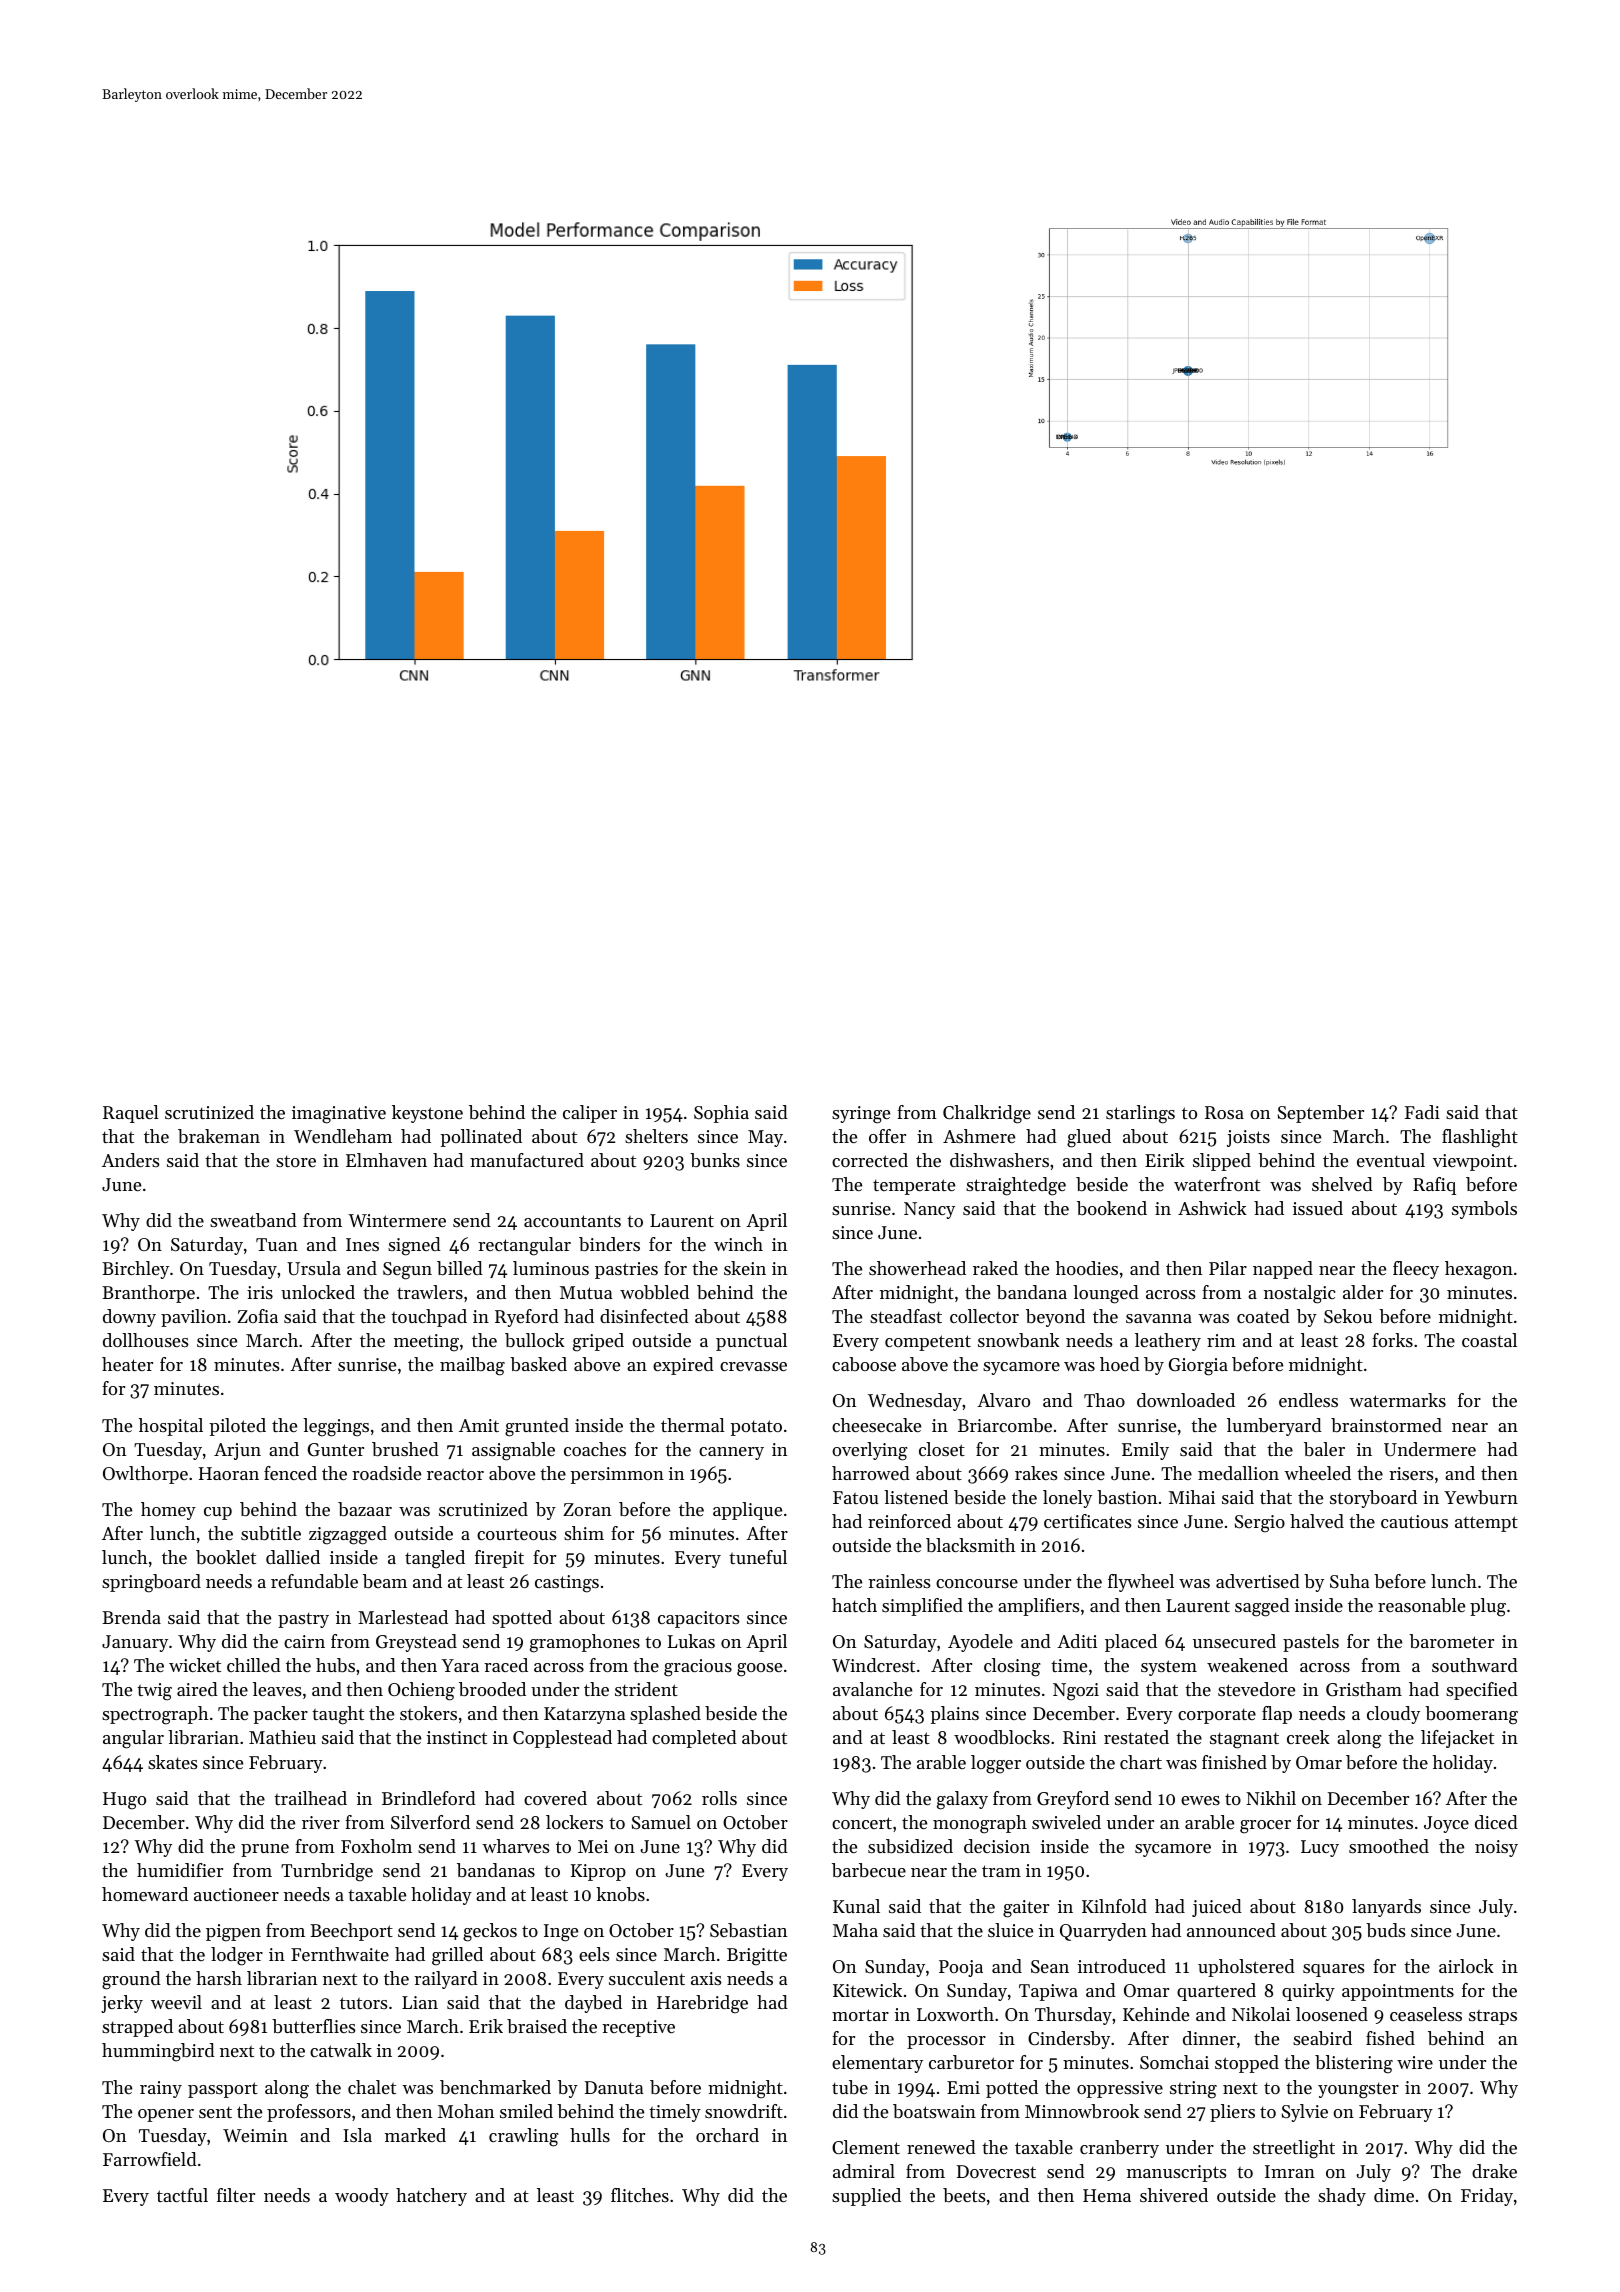 Image resolution: width=1620 pixels, height=2292 pixels. I want to click on skein, so click(745, 1268).
